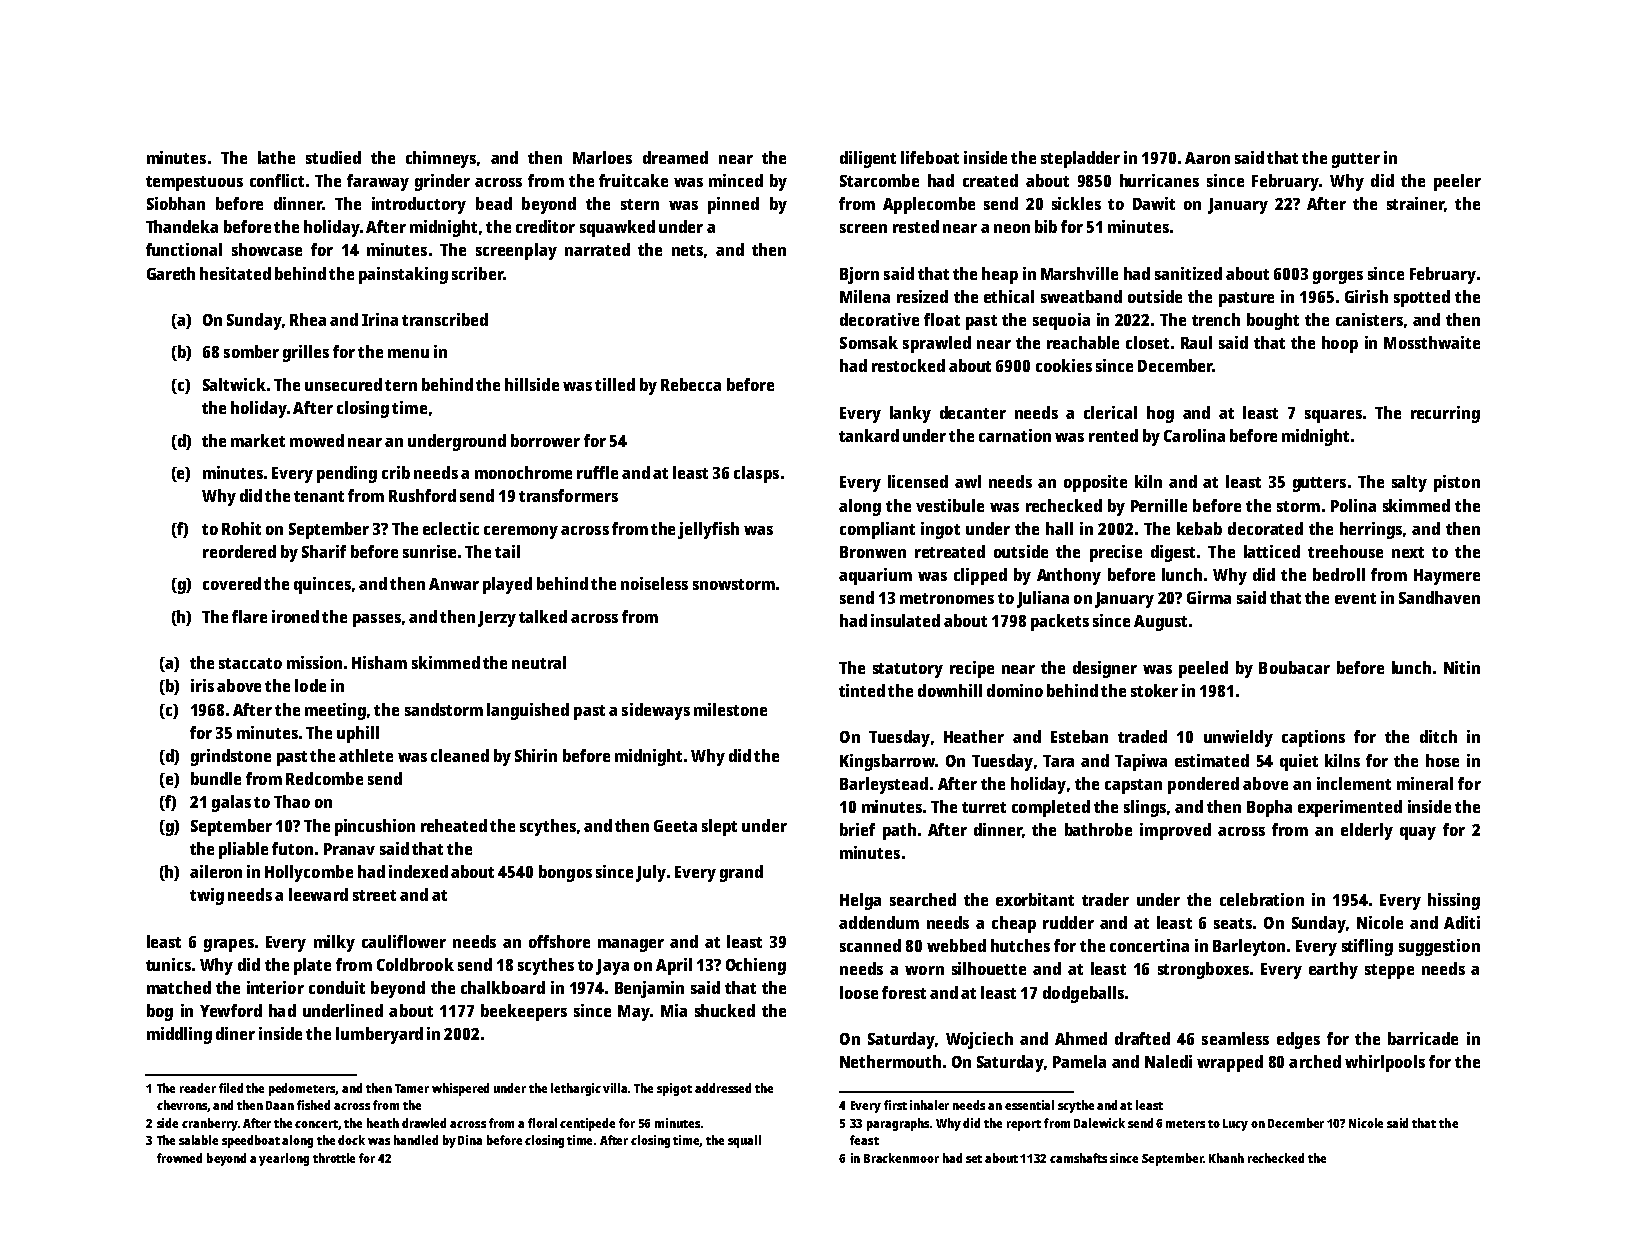 This screenshot has width=1626, height=1256. I want to click on celebration, so click(1262, 899).
